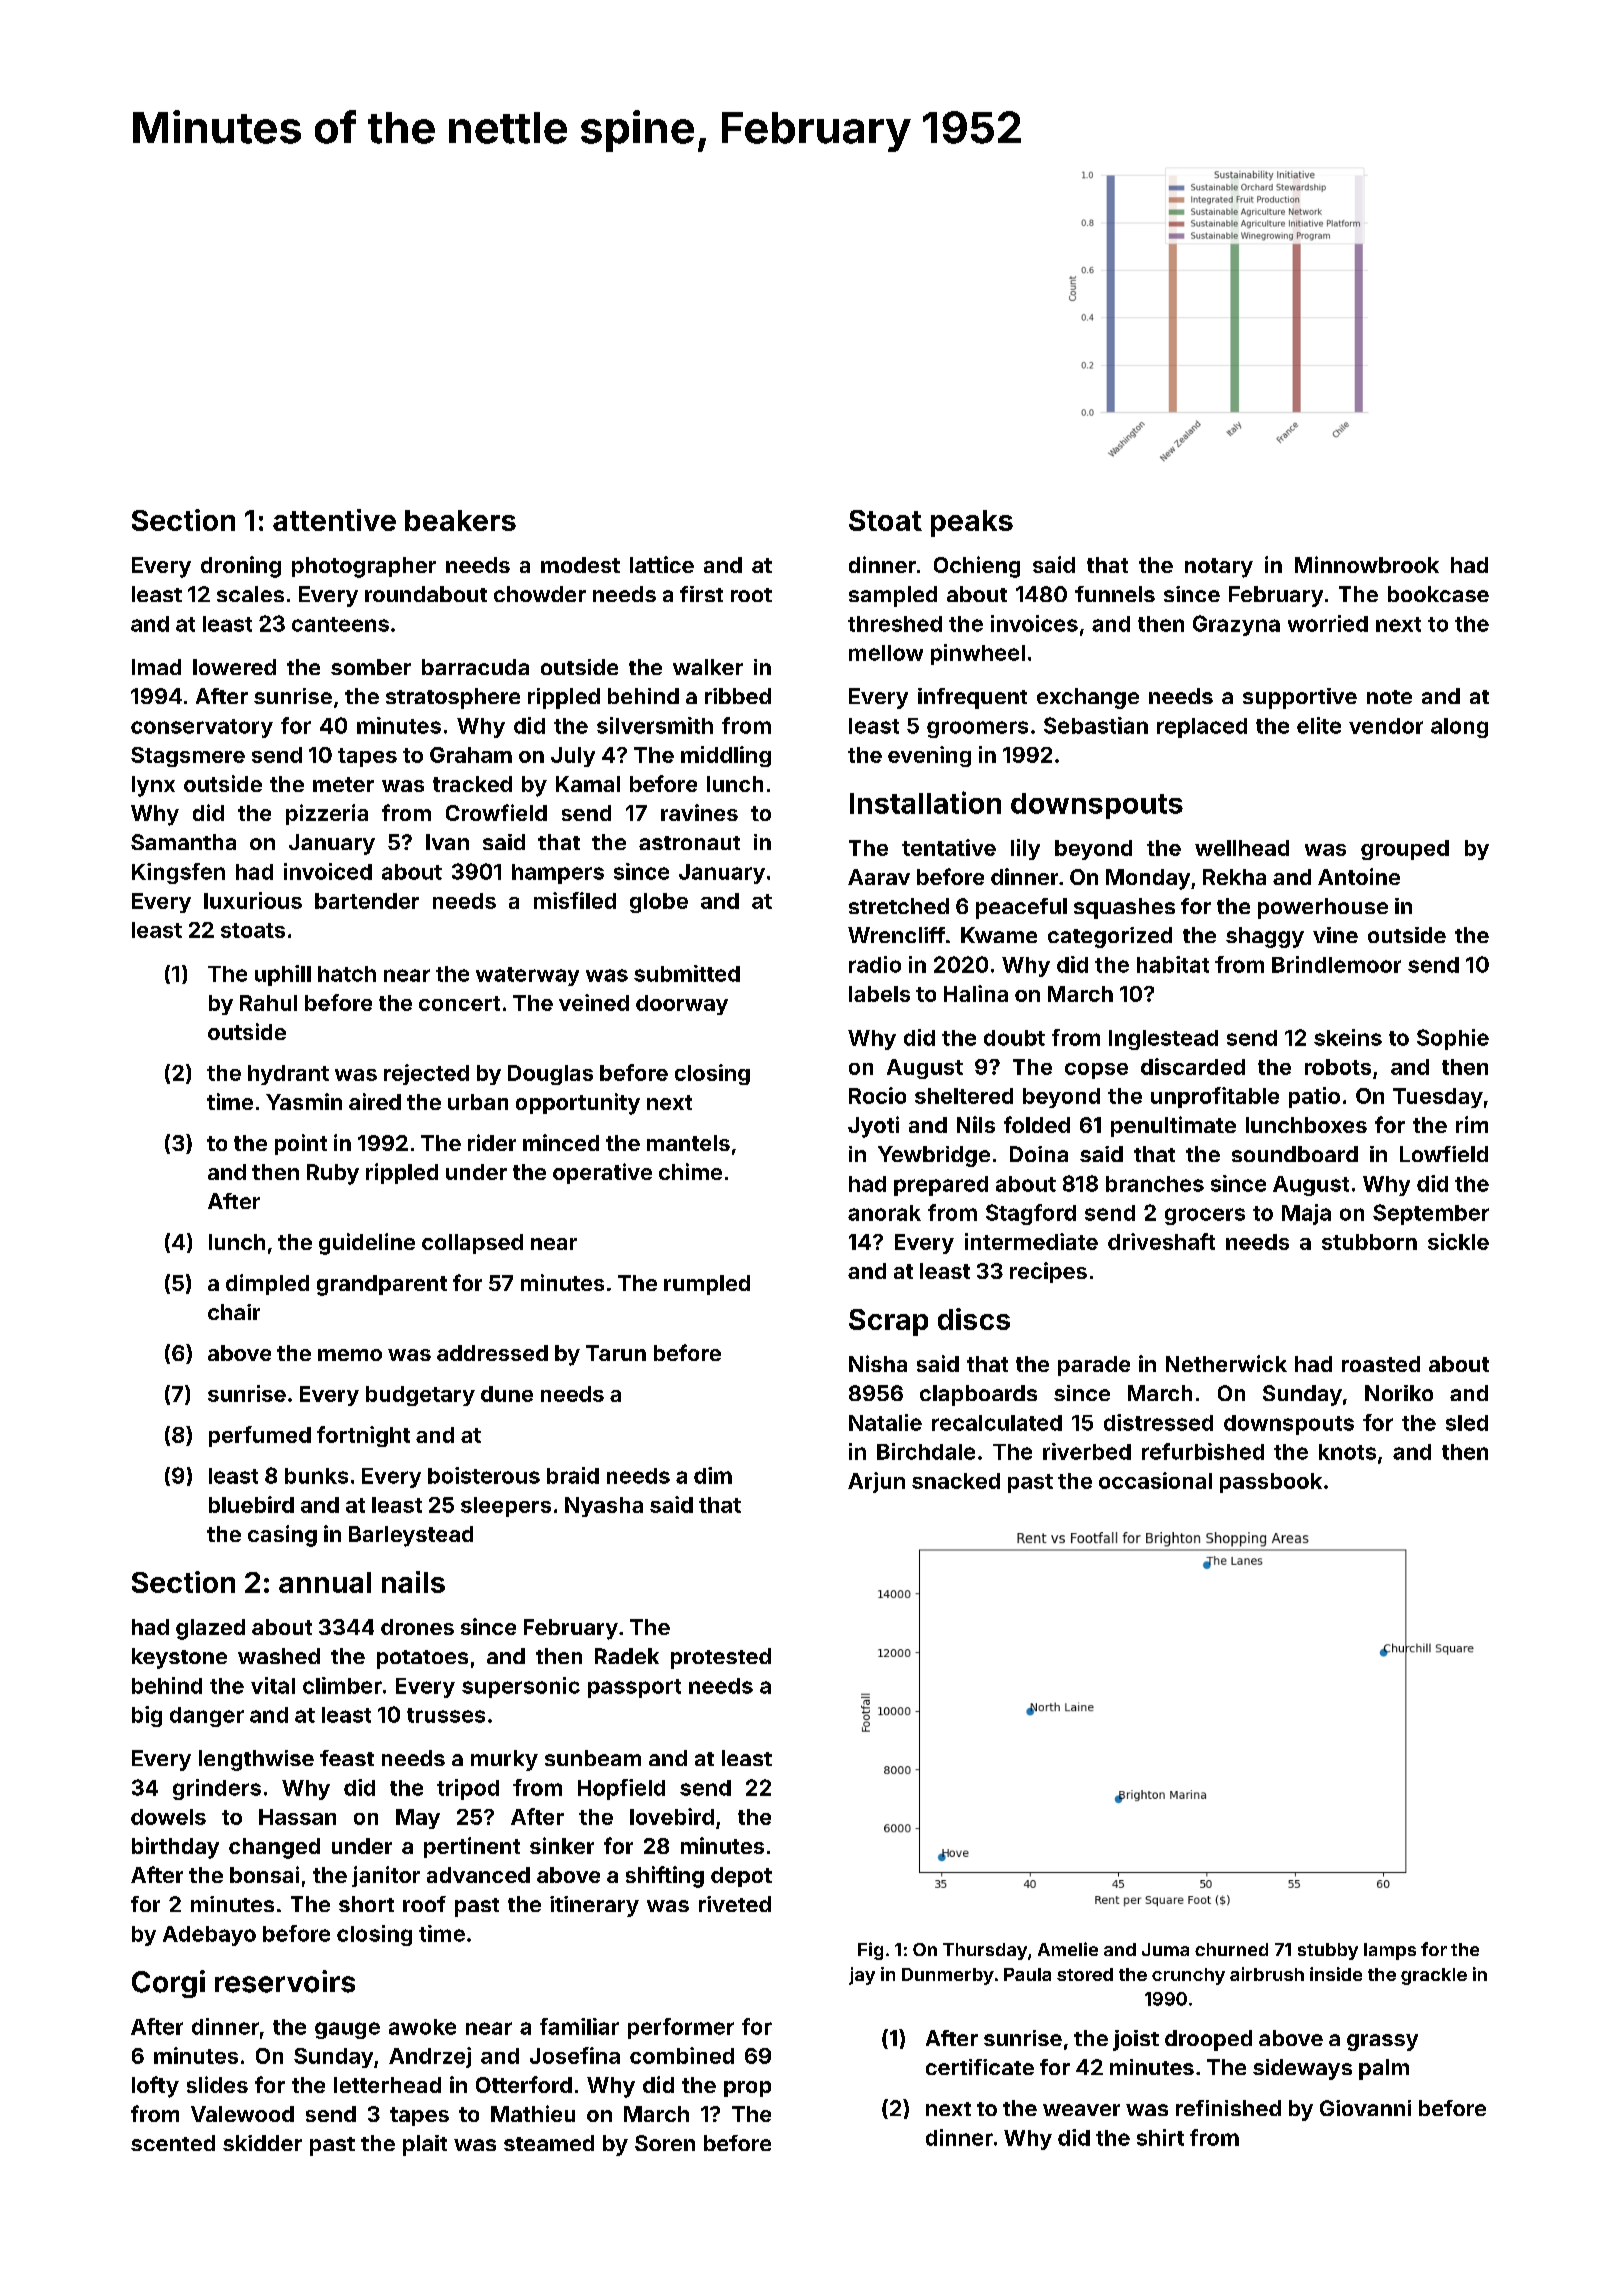  I want to click on budgetary, so click(420, 1396).
